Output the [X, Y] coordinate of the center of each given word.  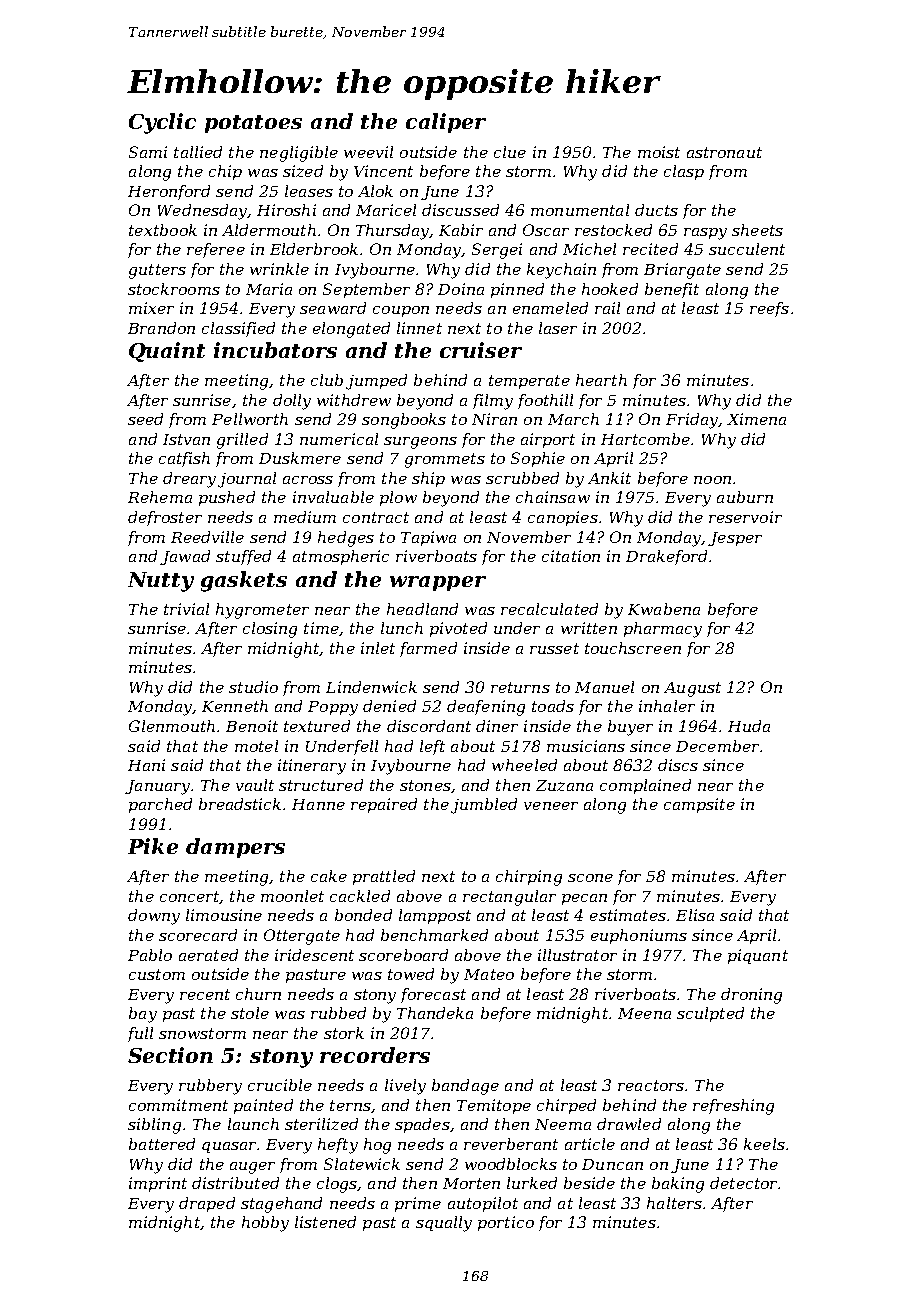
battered [162, 1144]
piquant [758, 956]
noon [712, 480]
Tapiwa [428, 538]
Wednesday [203, 212]
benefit [672, 290]
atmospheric [341, 557]
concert [189, 896]
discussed [460, 210]
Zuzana [564, 785]
